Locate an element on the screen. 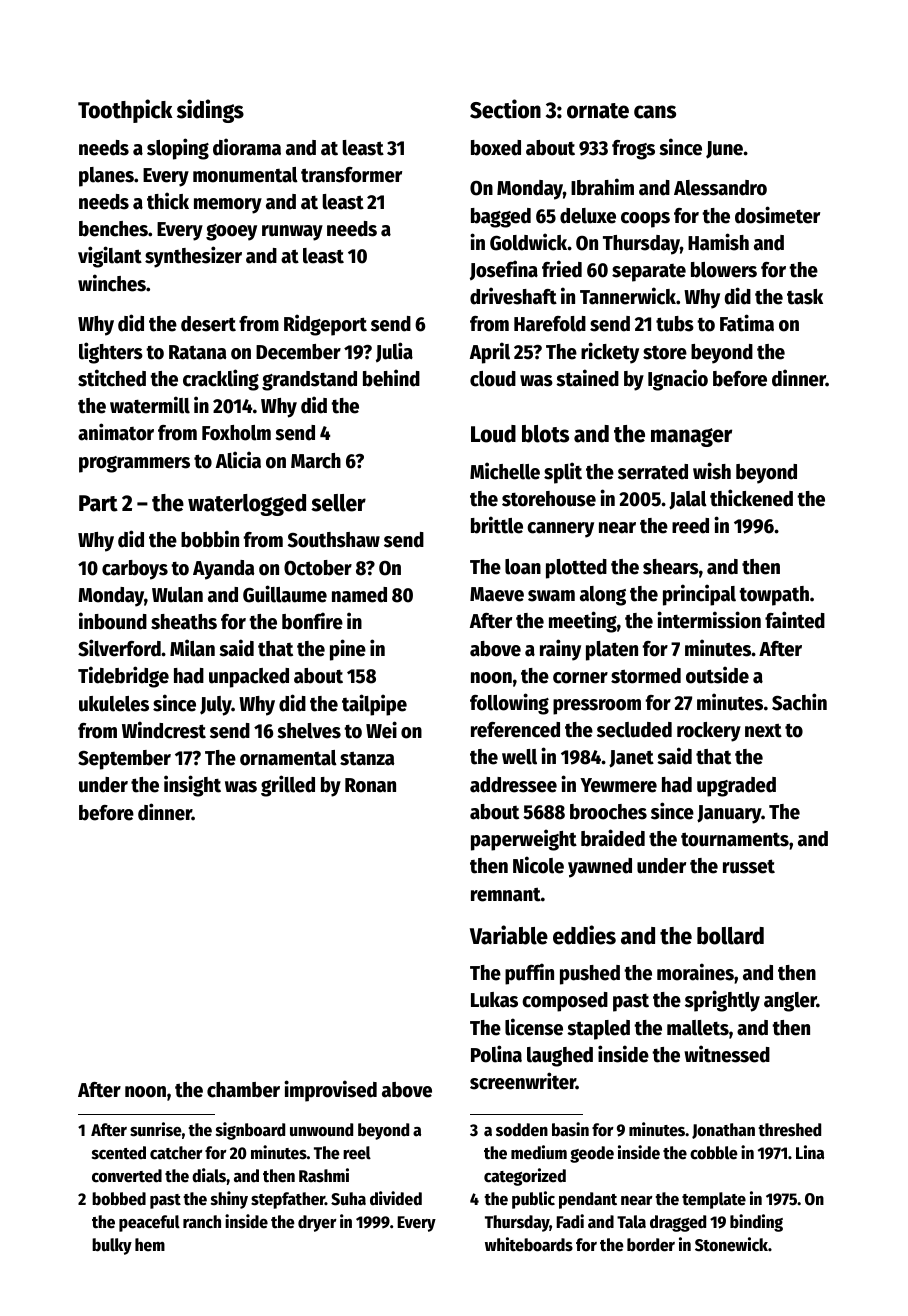  well is located at coordinates (519, 757).
